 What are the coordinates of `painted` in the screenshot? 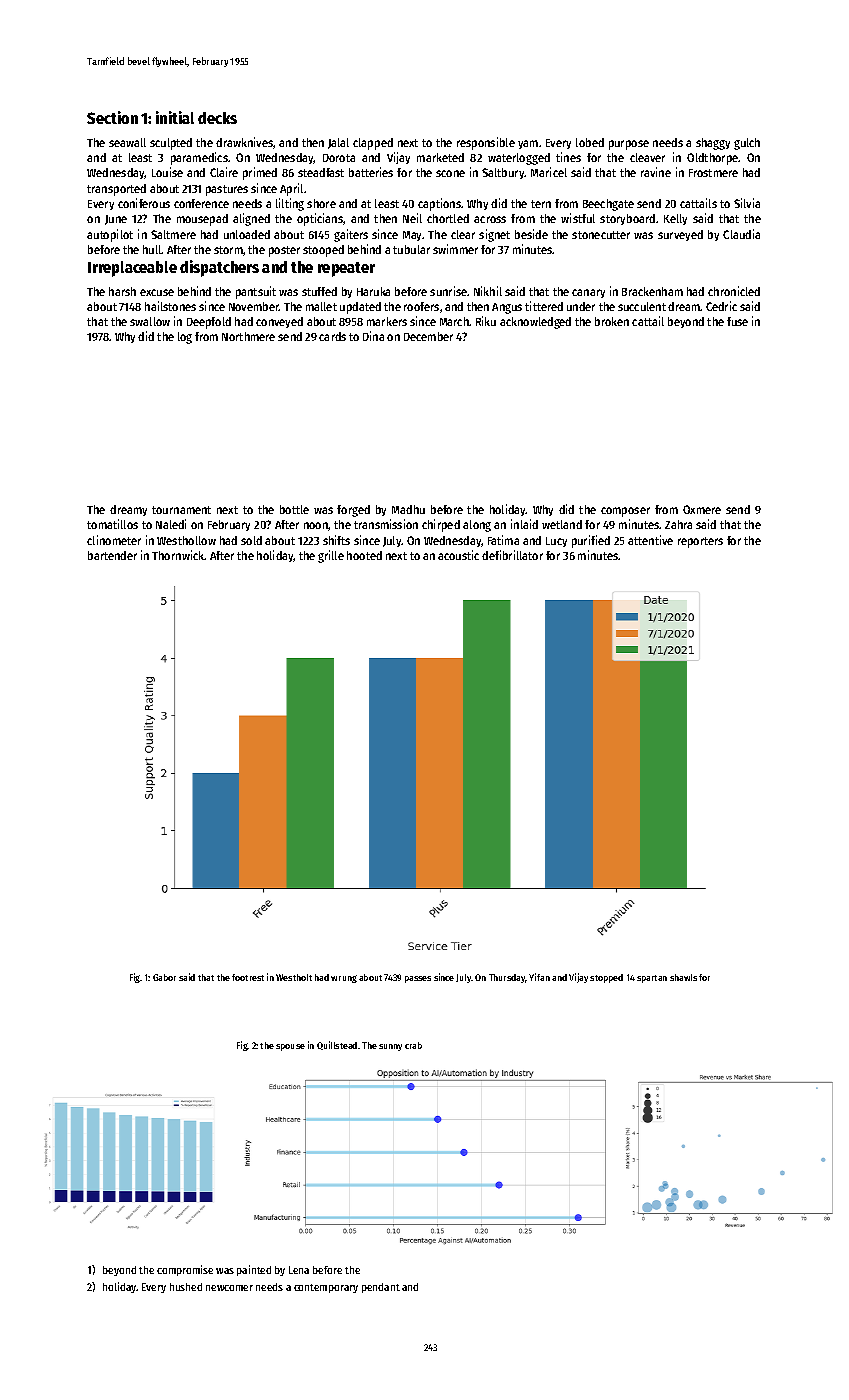 It's located at (254, 1270).
